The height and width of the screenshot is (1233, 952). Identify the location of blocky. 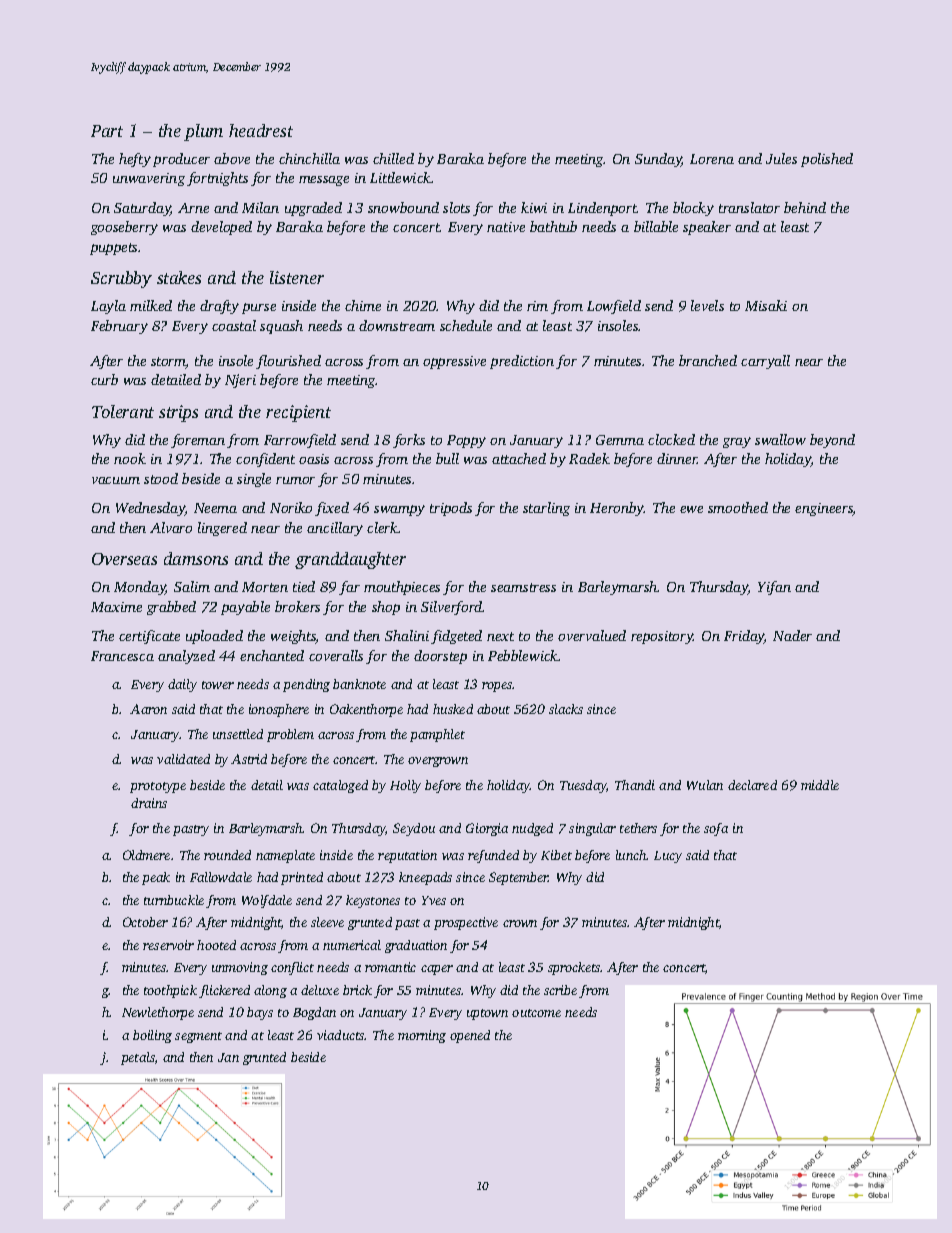
(693, 209).
